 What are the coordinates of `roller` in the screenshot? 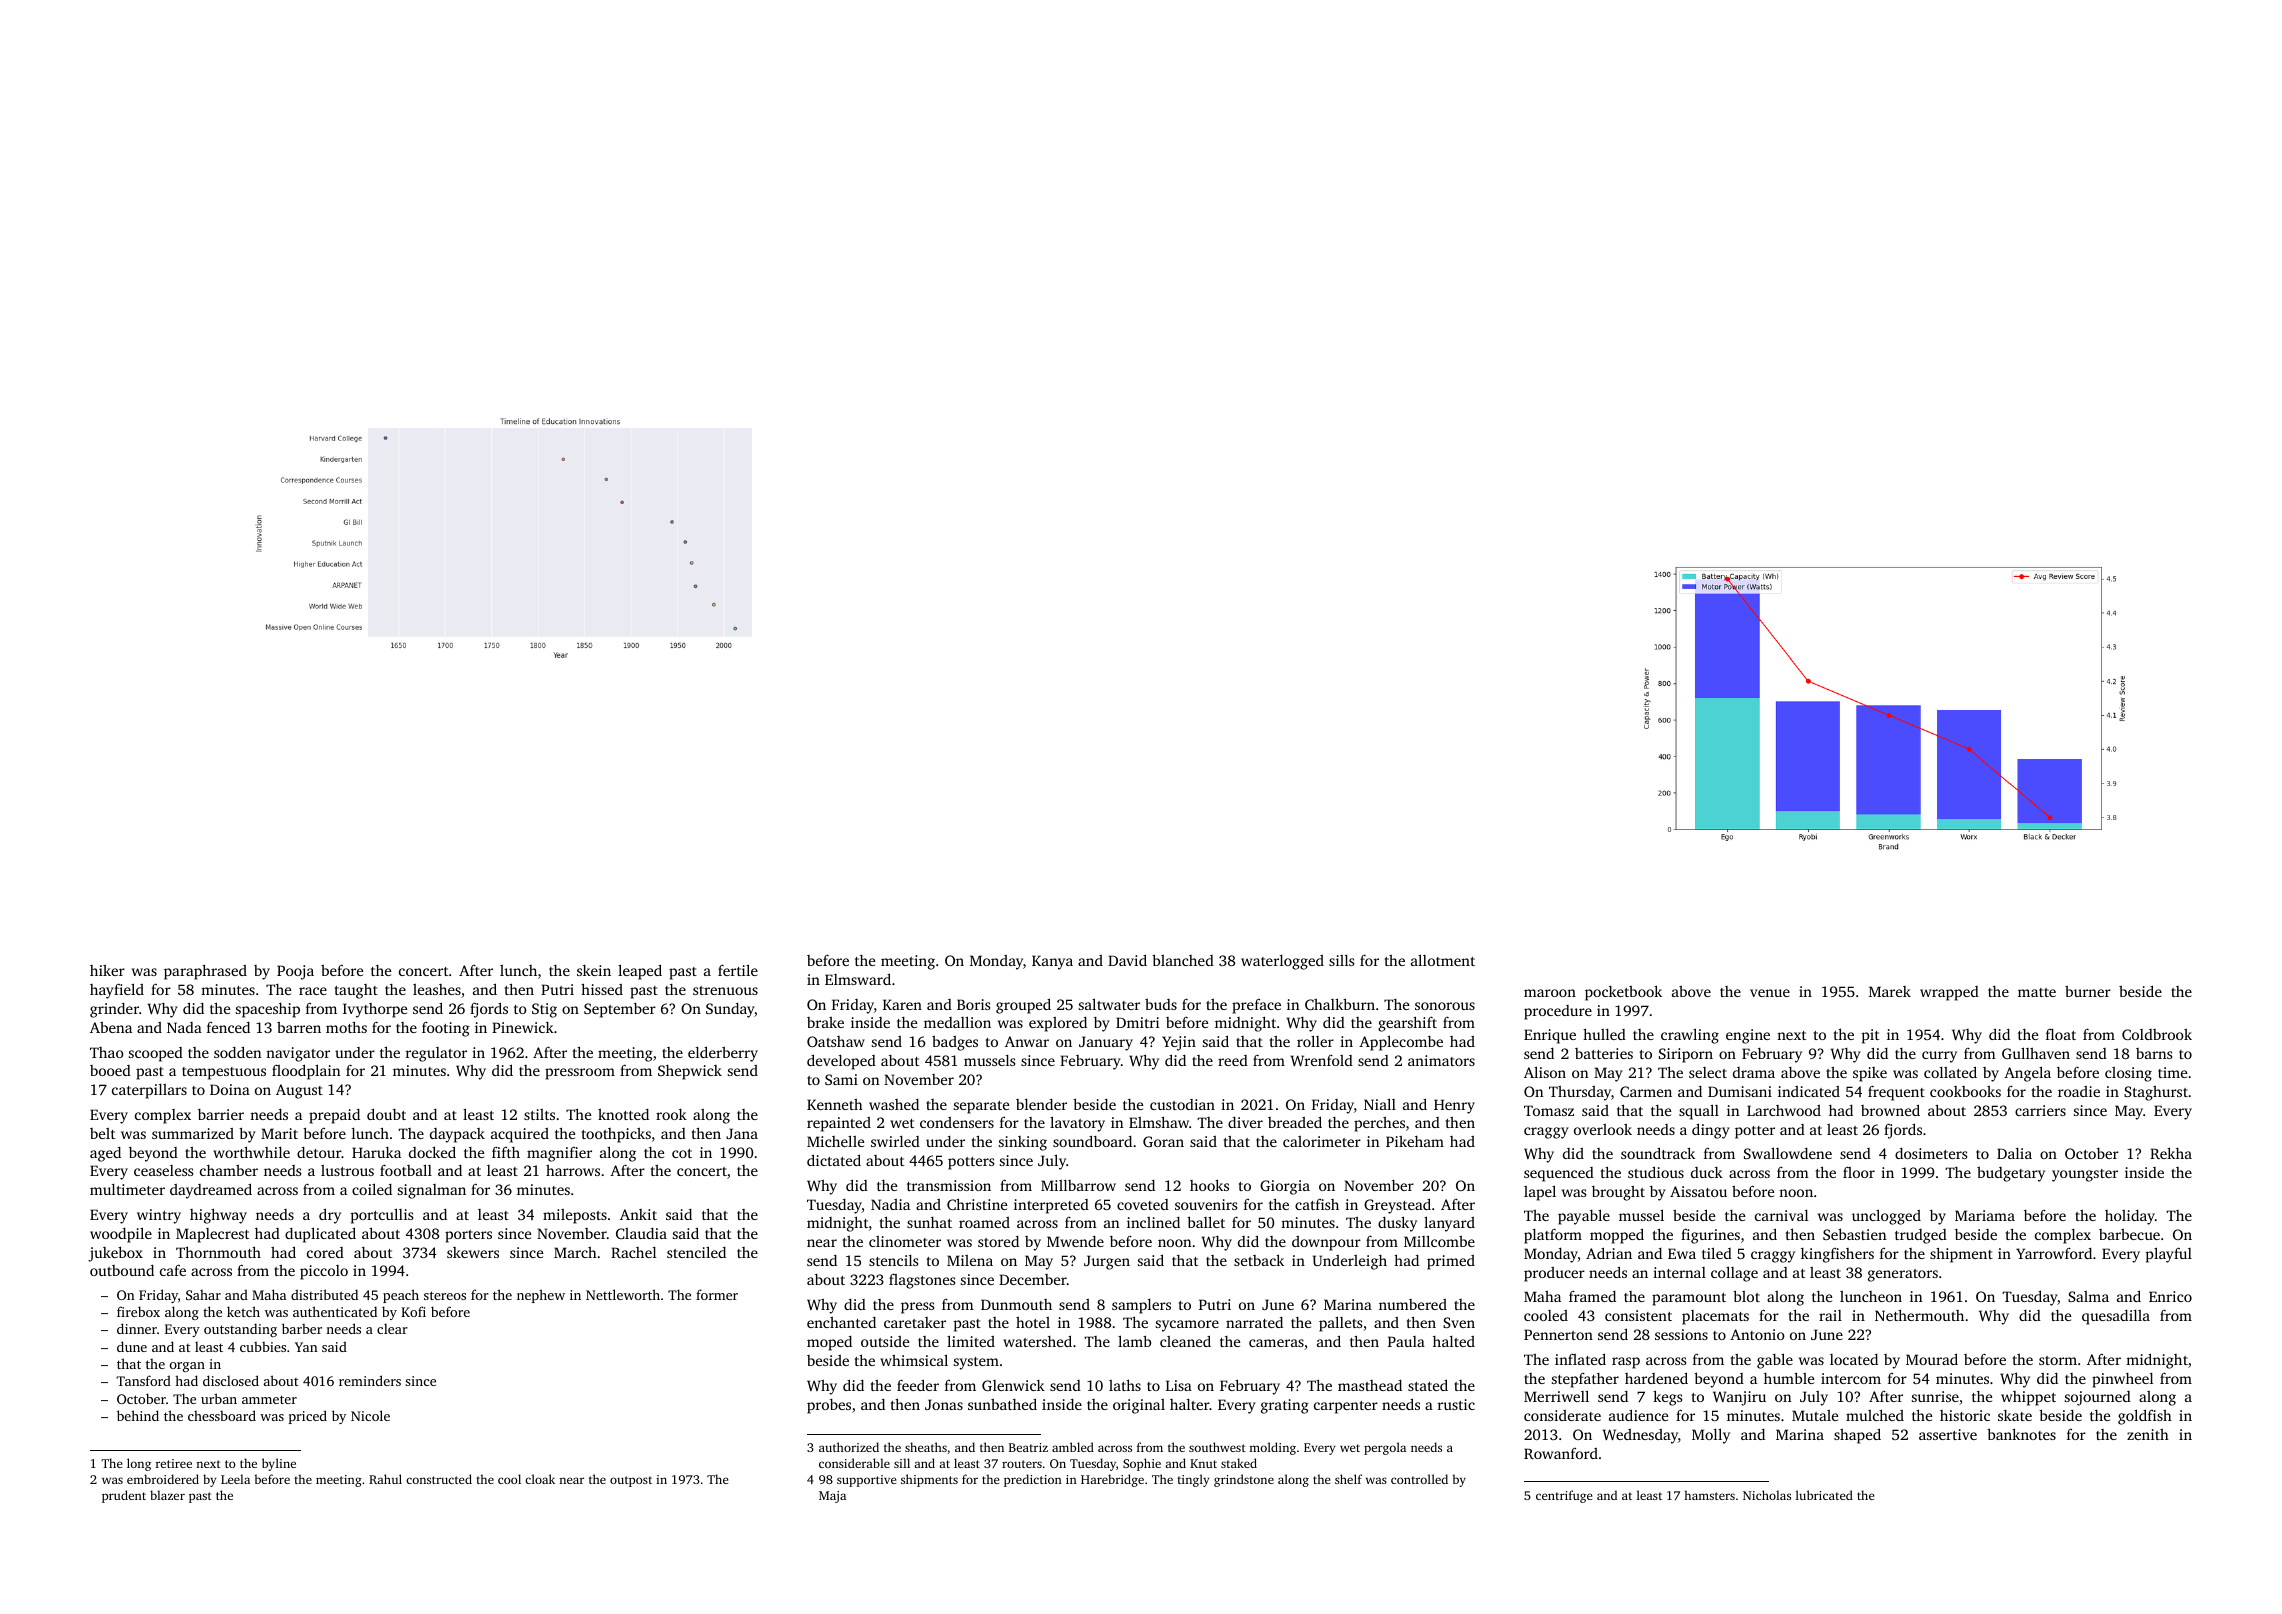 It's located at (1315, 1041).
